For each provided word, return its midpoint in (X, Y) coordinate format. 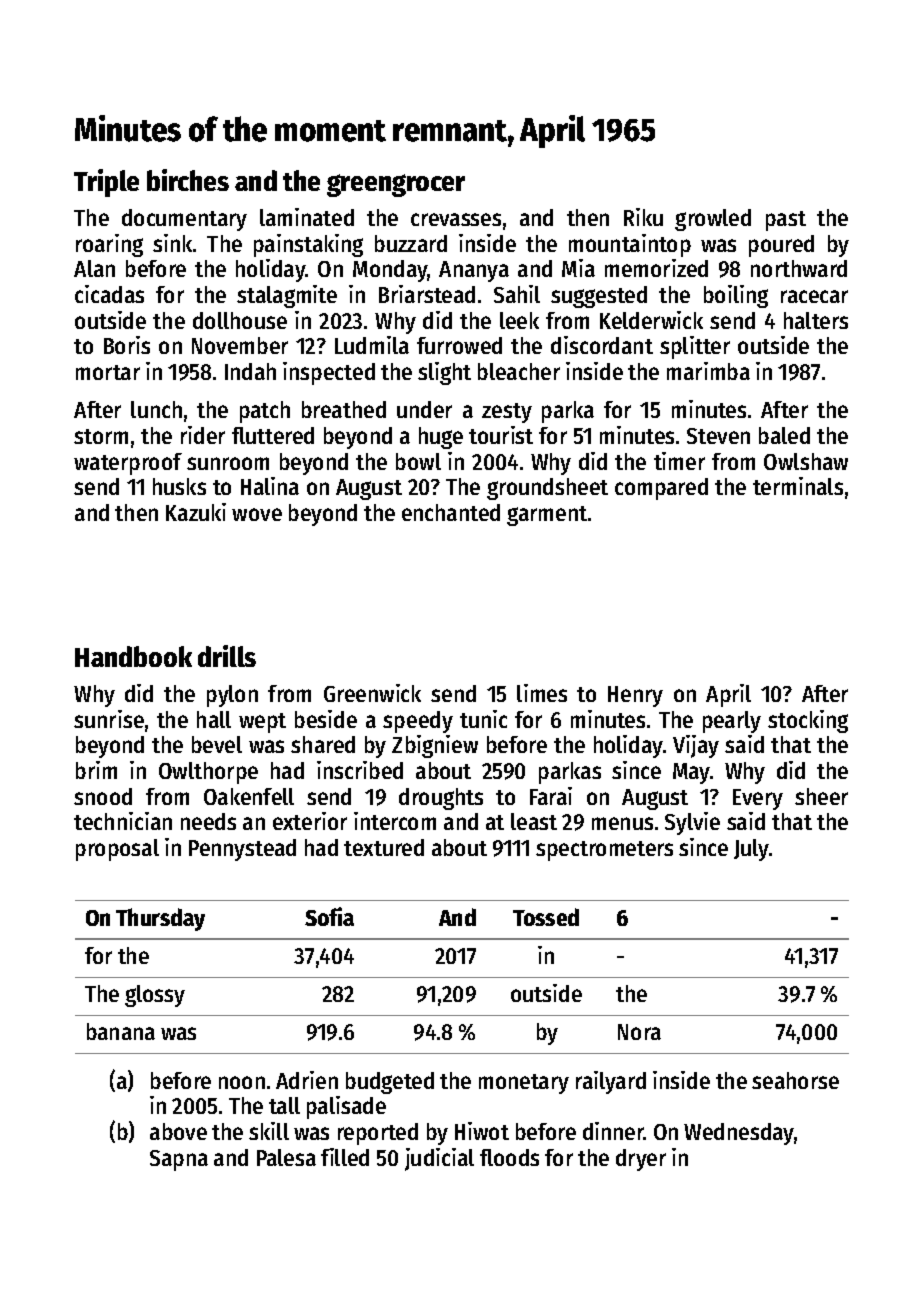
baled (784, 435)
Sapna (179, 1160)
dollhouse (240, 320)
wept (262, 723)
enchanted (451, 512)
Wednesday (739, 1134)
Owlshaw (806, 461)
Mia (578, 268)
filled (345, 1157)
